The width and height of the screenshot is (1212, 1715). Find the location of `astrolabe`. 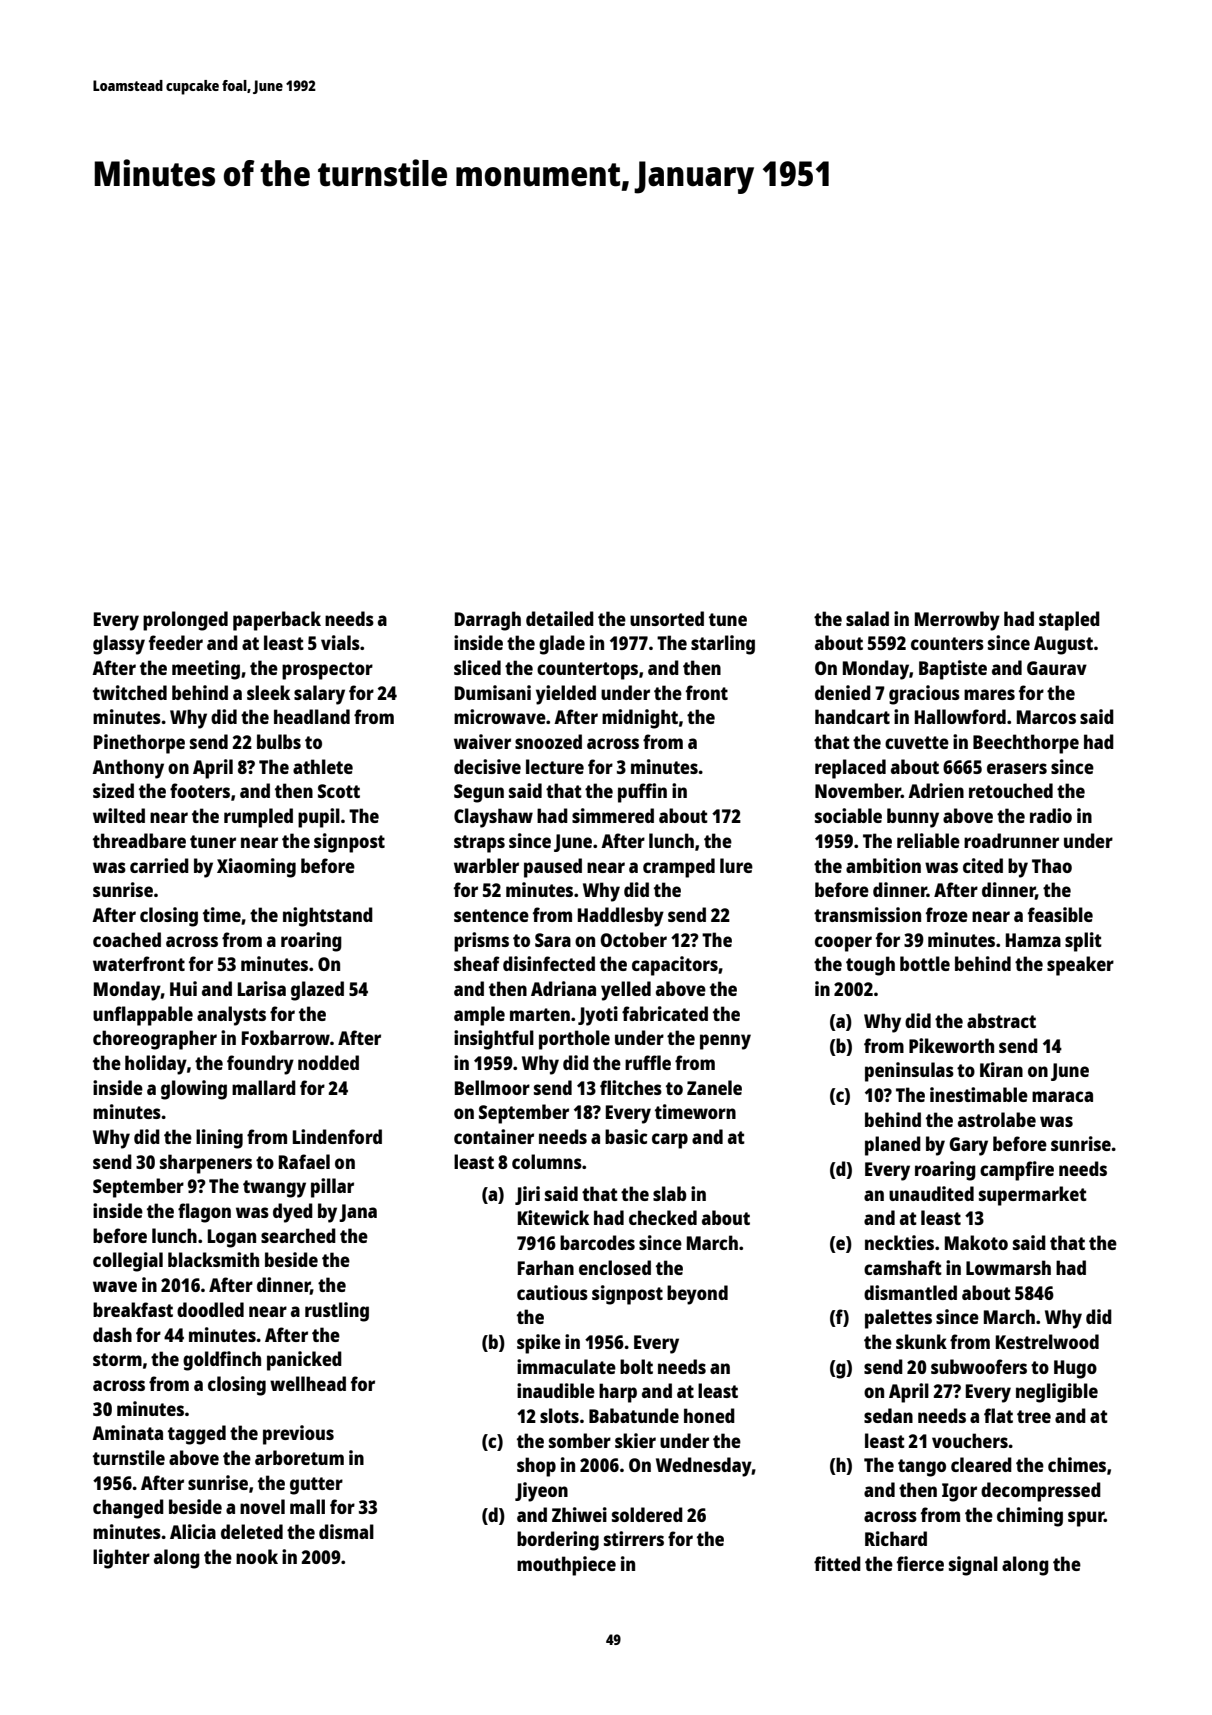

astrolabe is located at coordinates (997, 1119).
